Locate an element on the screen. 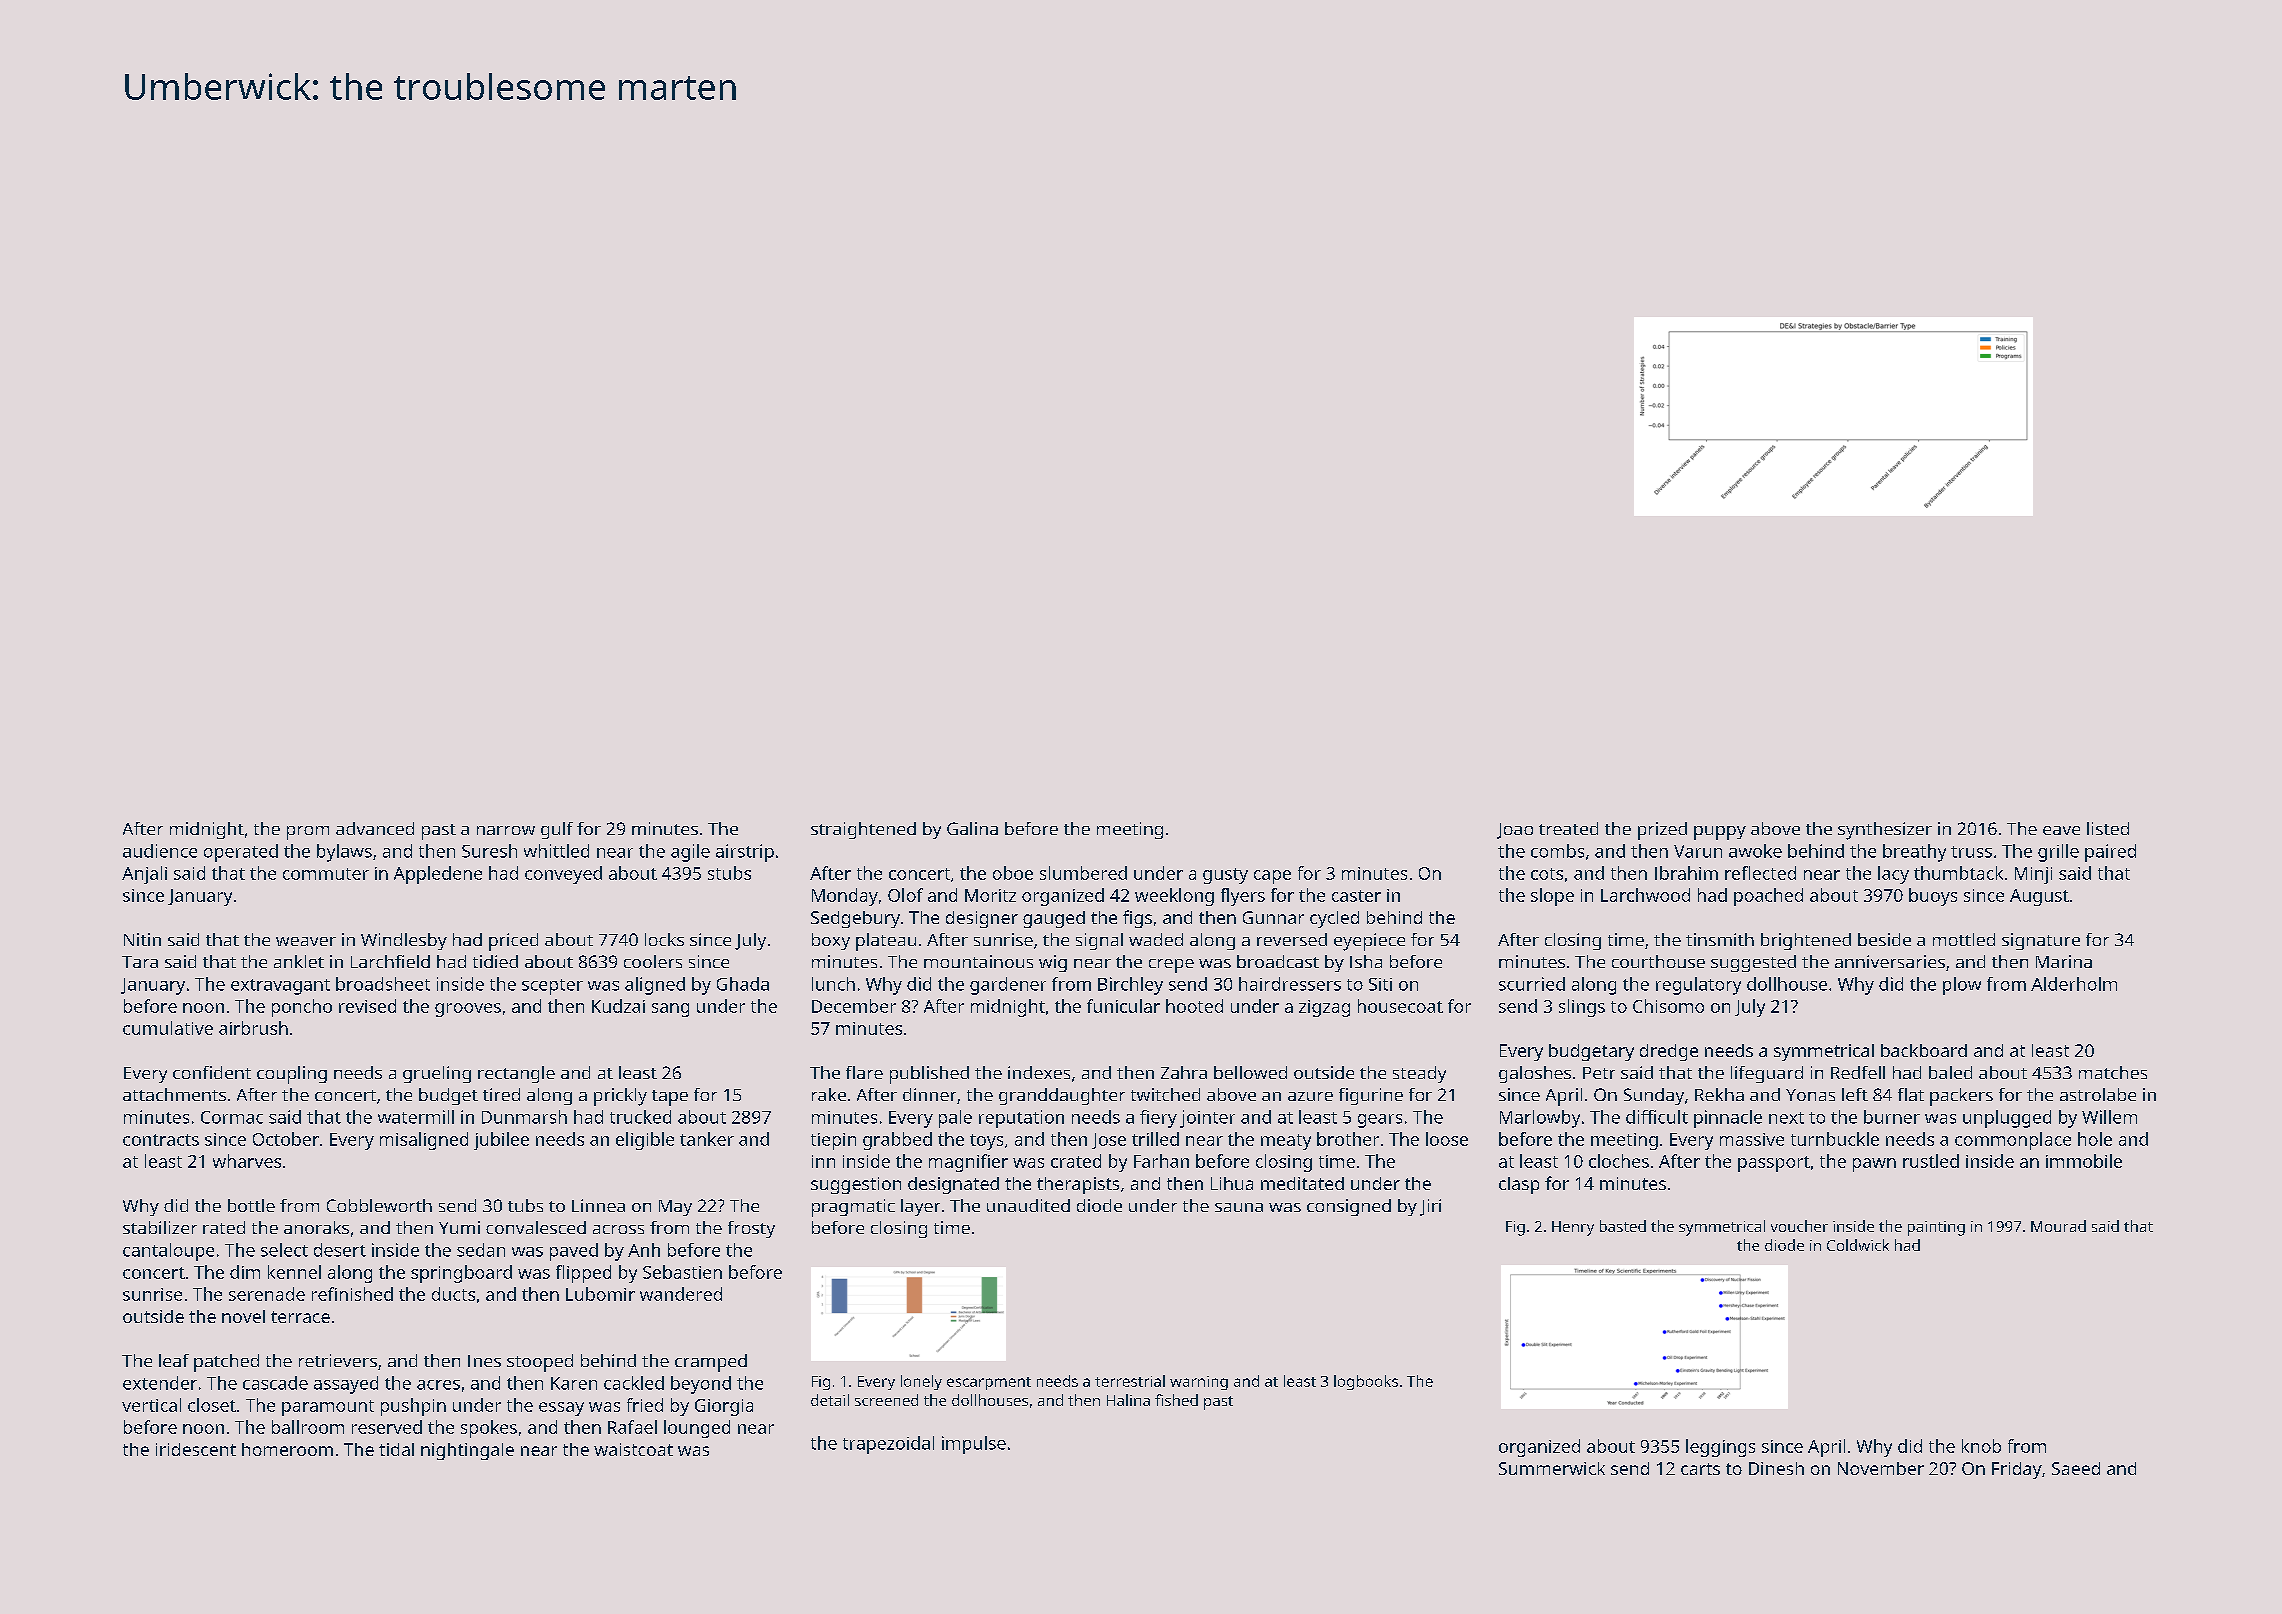  Windlesby is located at coordinates (404, 941).
